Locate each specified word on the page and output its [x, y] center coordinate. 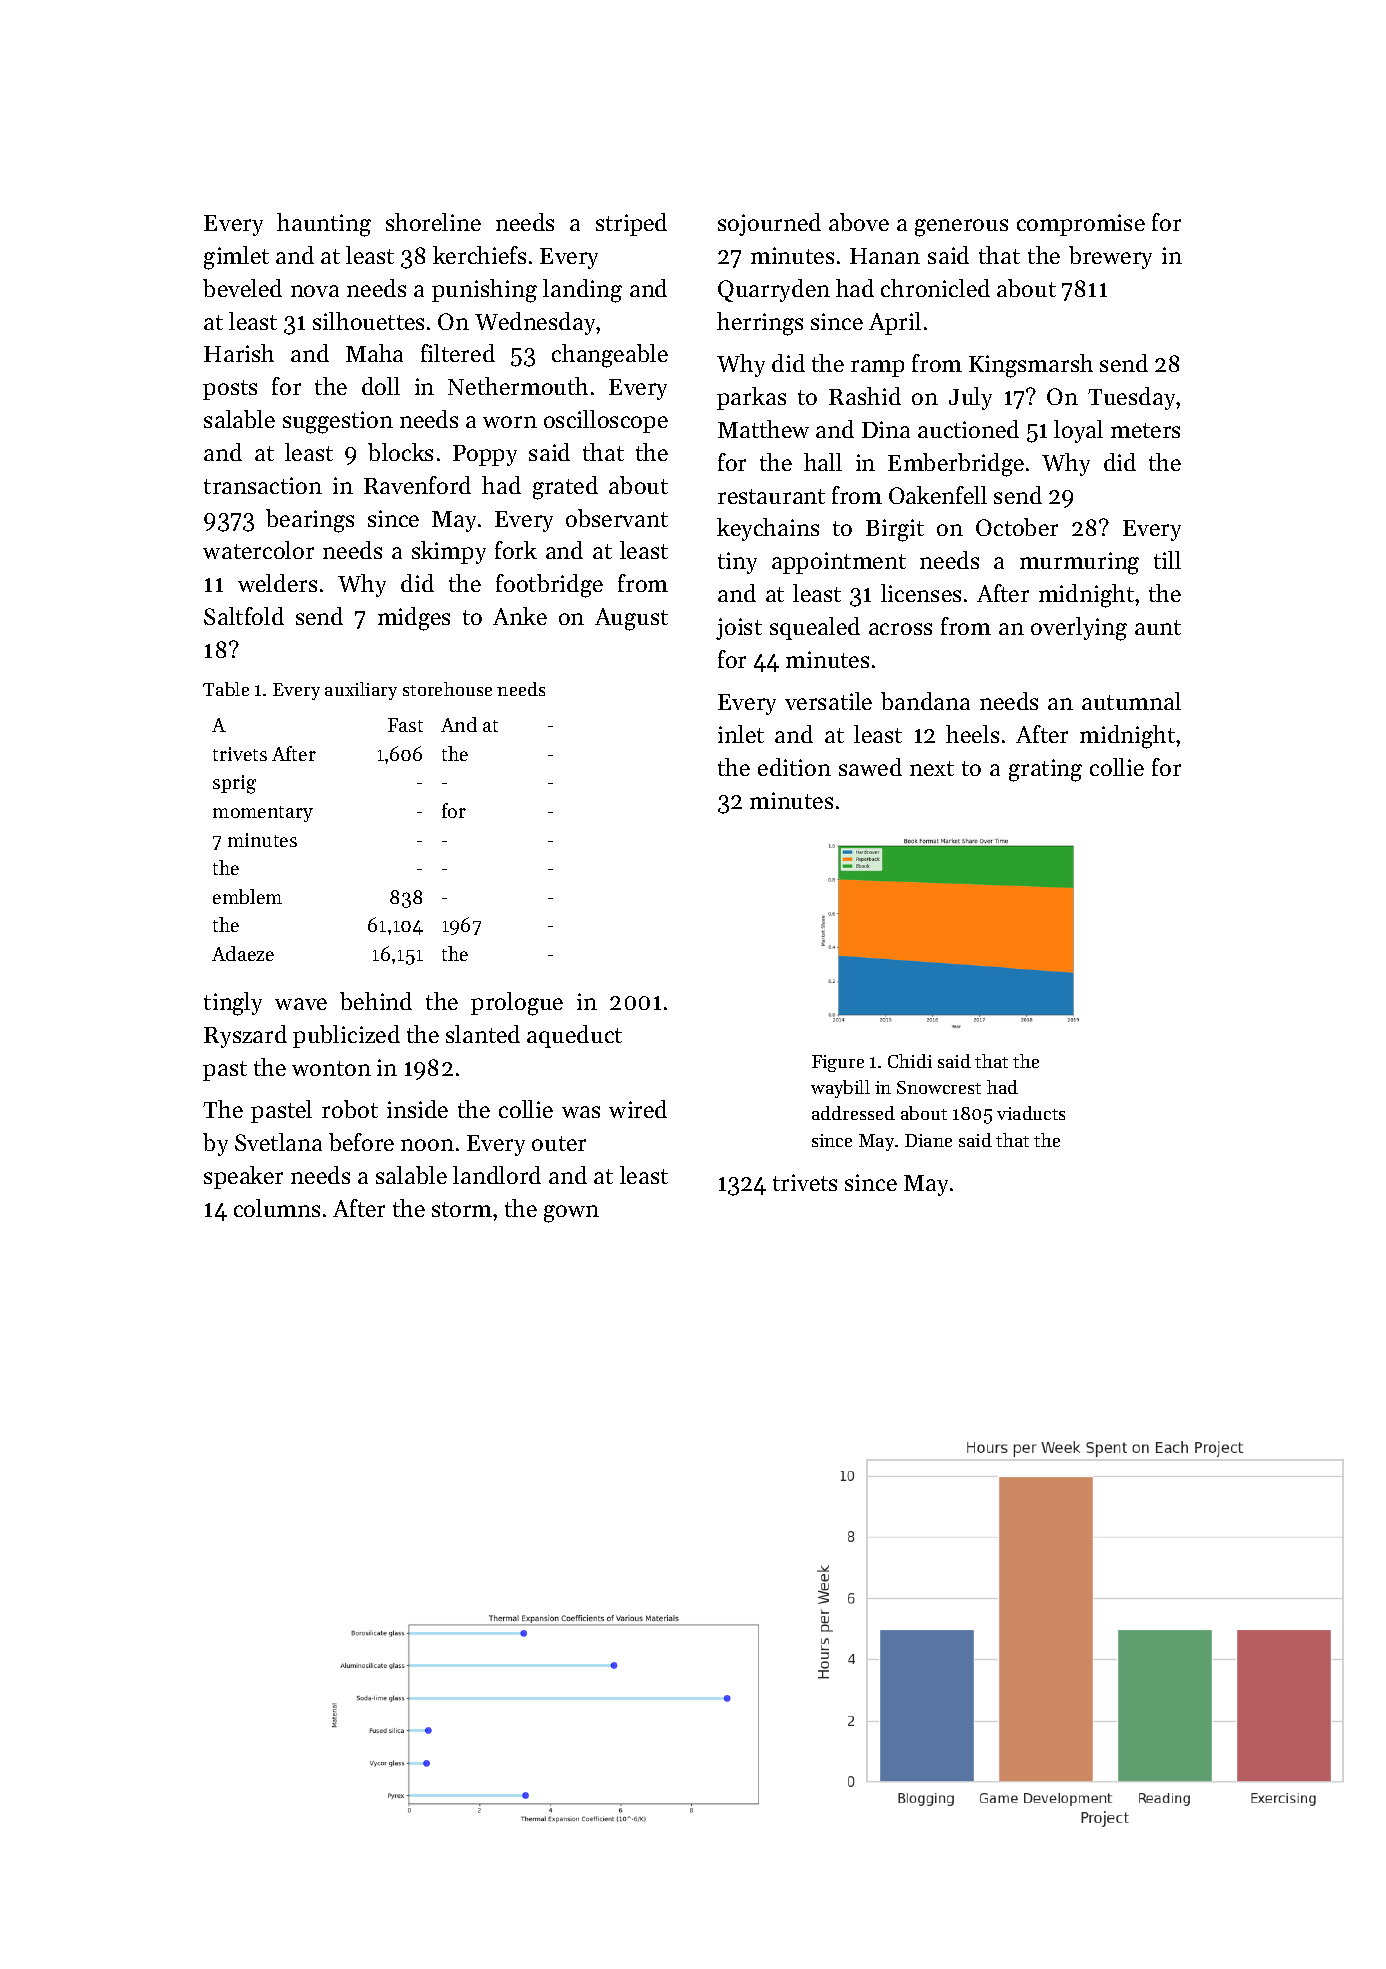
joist [739, 629]
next [932, 768]
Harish [239, 353]
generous [961, 228]
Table [226, 689]
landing [582, 291]
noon [427, 1145]
